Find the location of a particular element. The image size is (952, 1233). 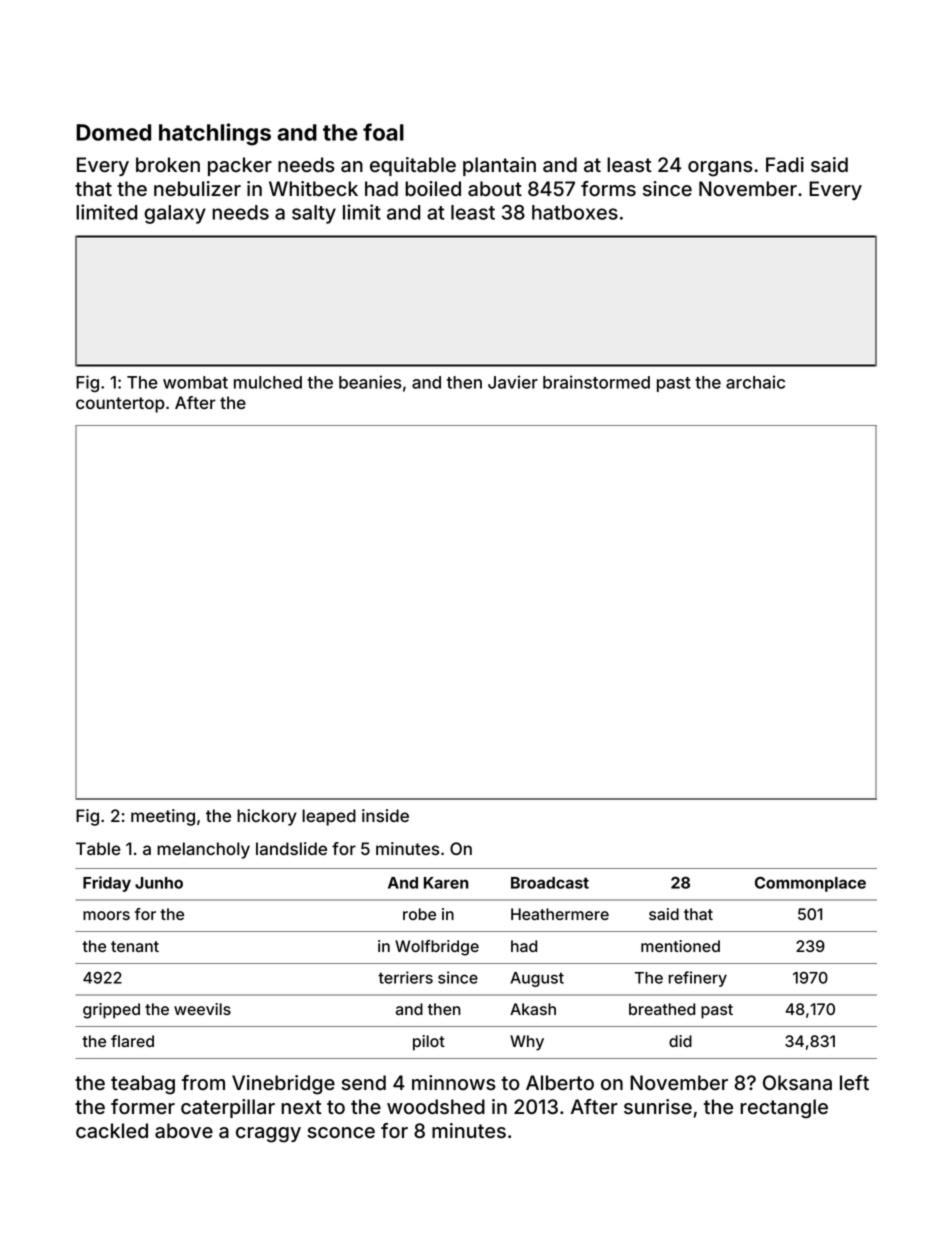

moors is located at coordinates (106, 915).
